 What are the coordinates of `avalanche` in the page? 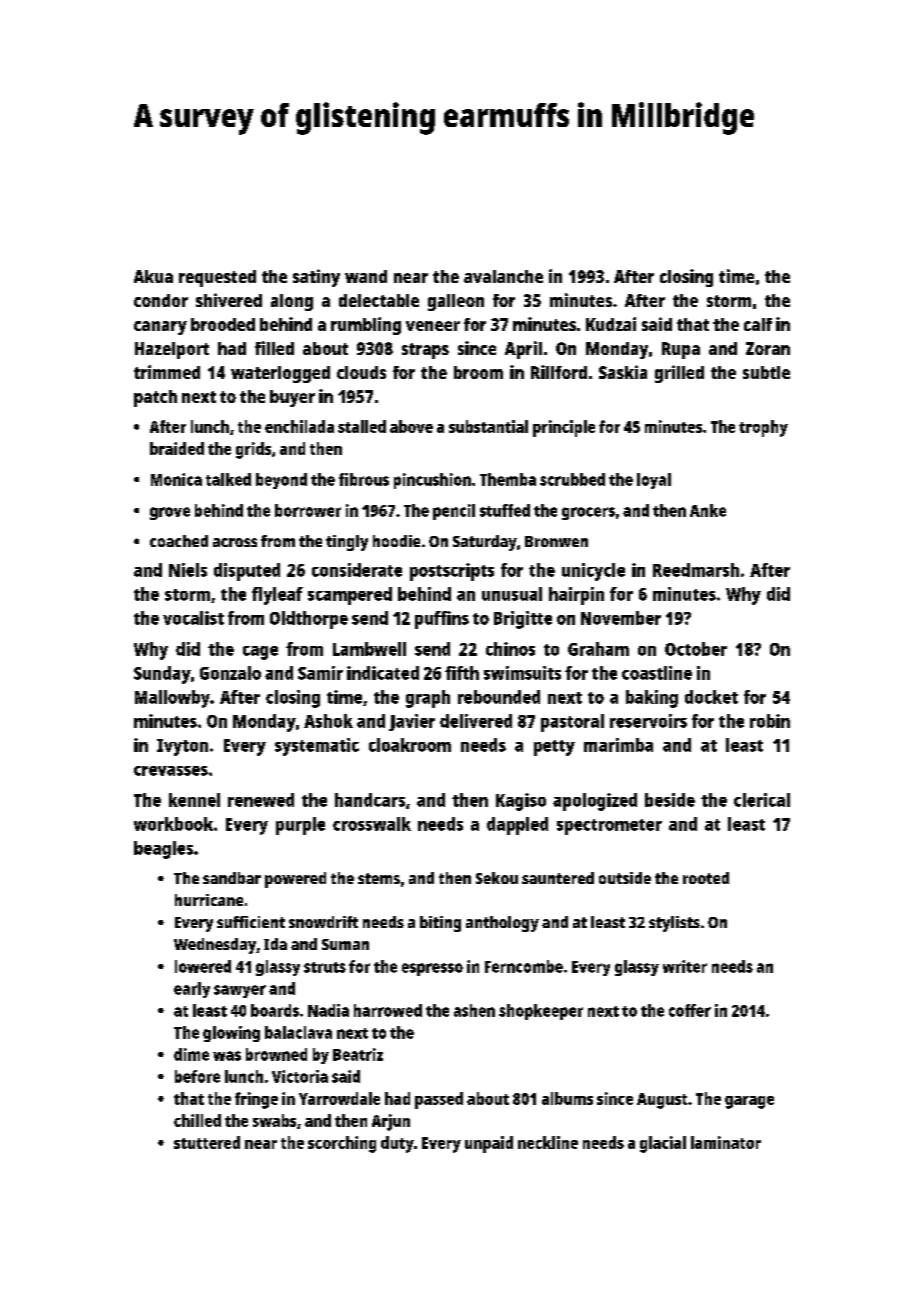 It's located at (503, 276).
